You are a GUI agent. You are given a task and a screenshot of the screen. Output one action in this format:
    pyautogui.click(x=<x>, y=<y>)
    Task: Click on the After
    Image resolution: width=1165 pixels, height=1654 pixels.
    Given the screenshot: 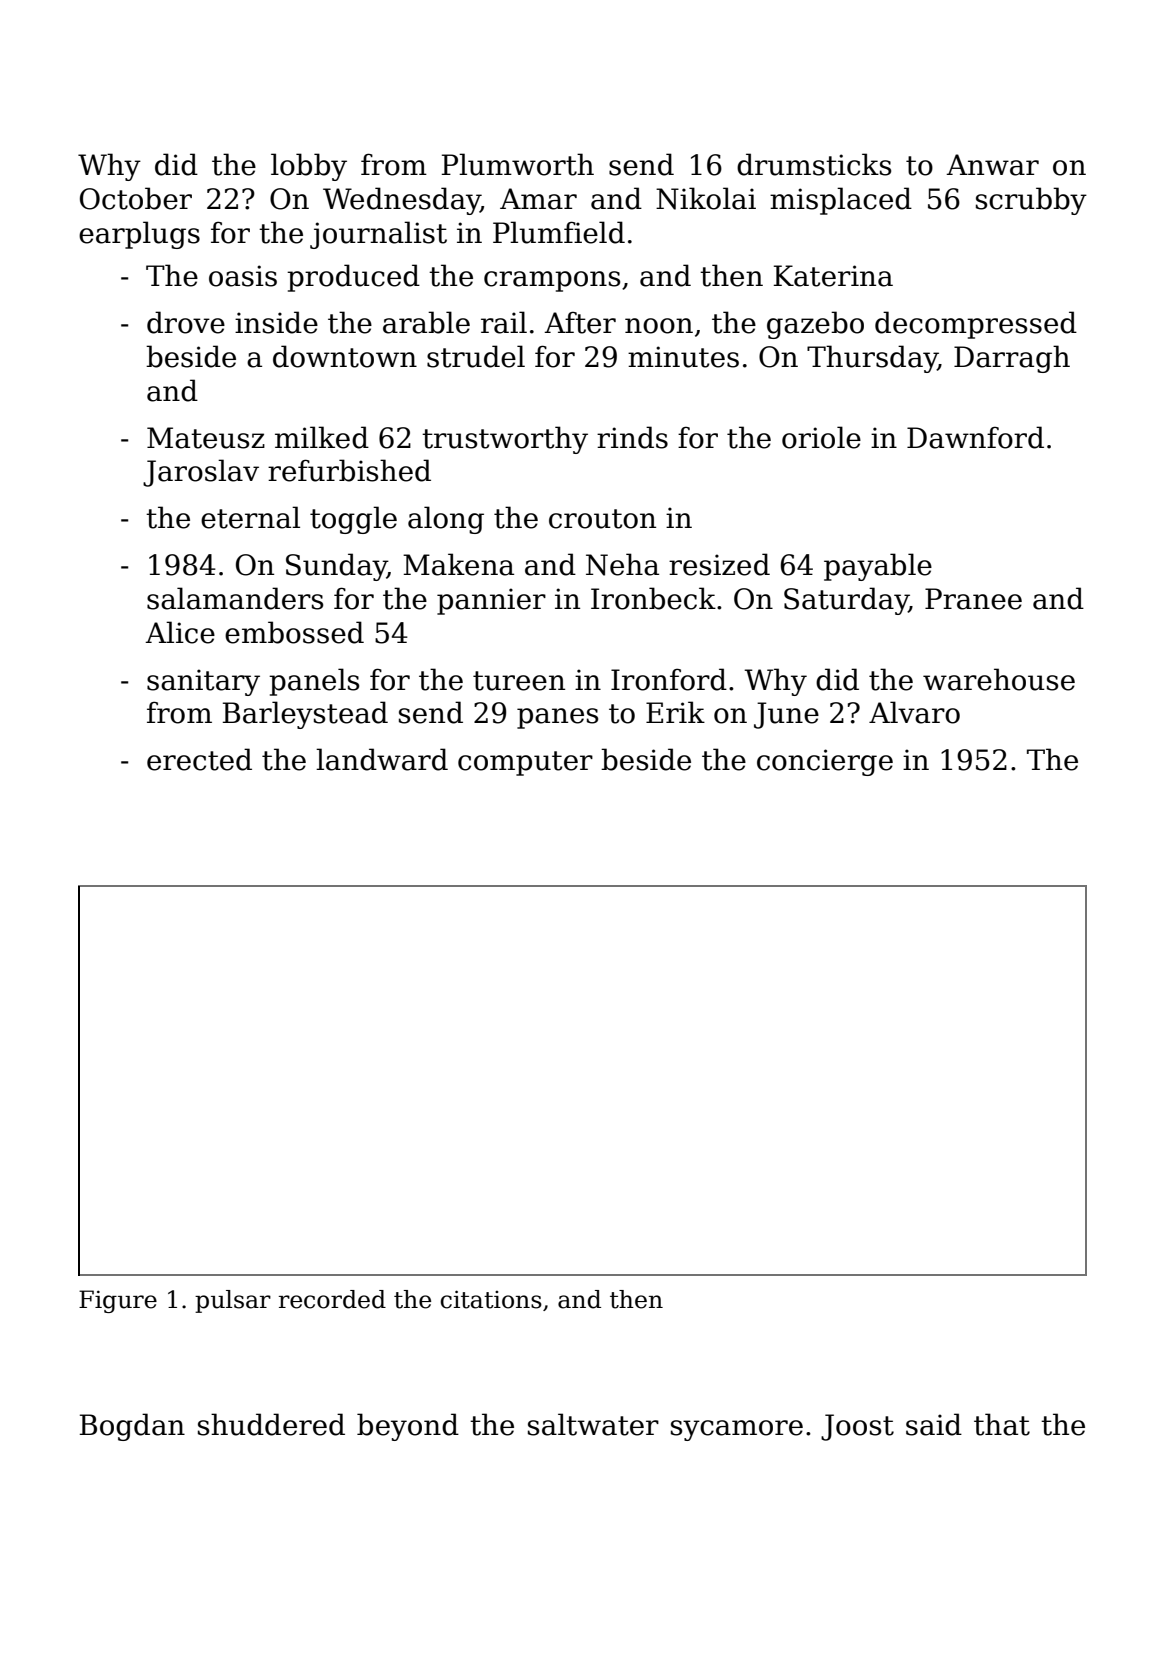 What is the action you would take?
    pyautogui.click(x=580, y=323)
